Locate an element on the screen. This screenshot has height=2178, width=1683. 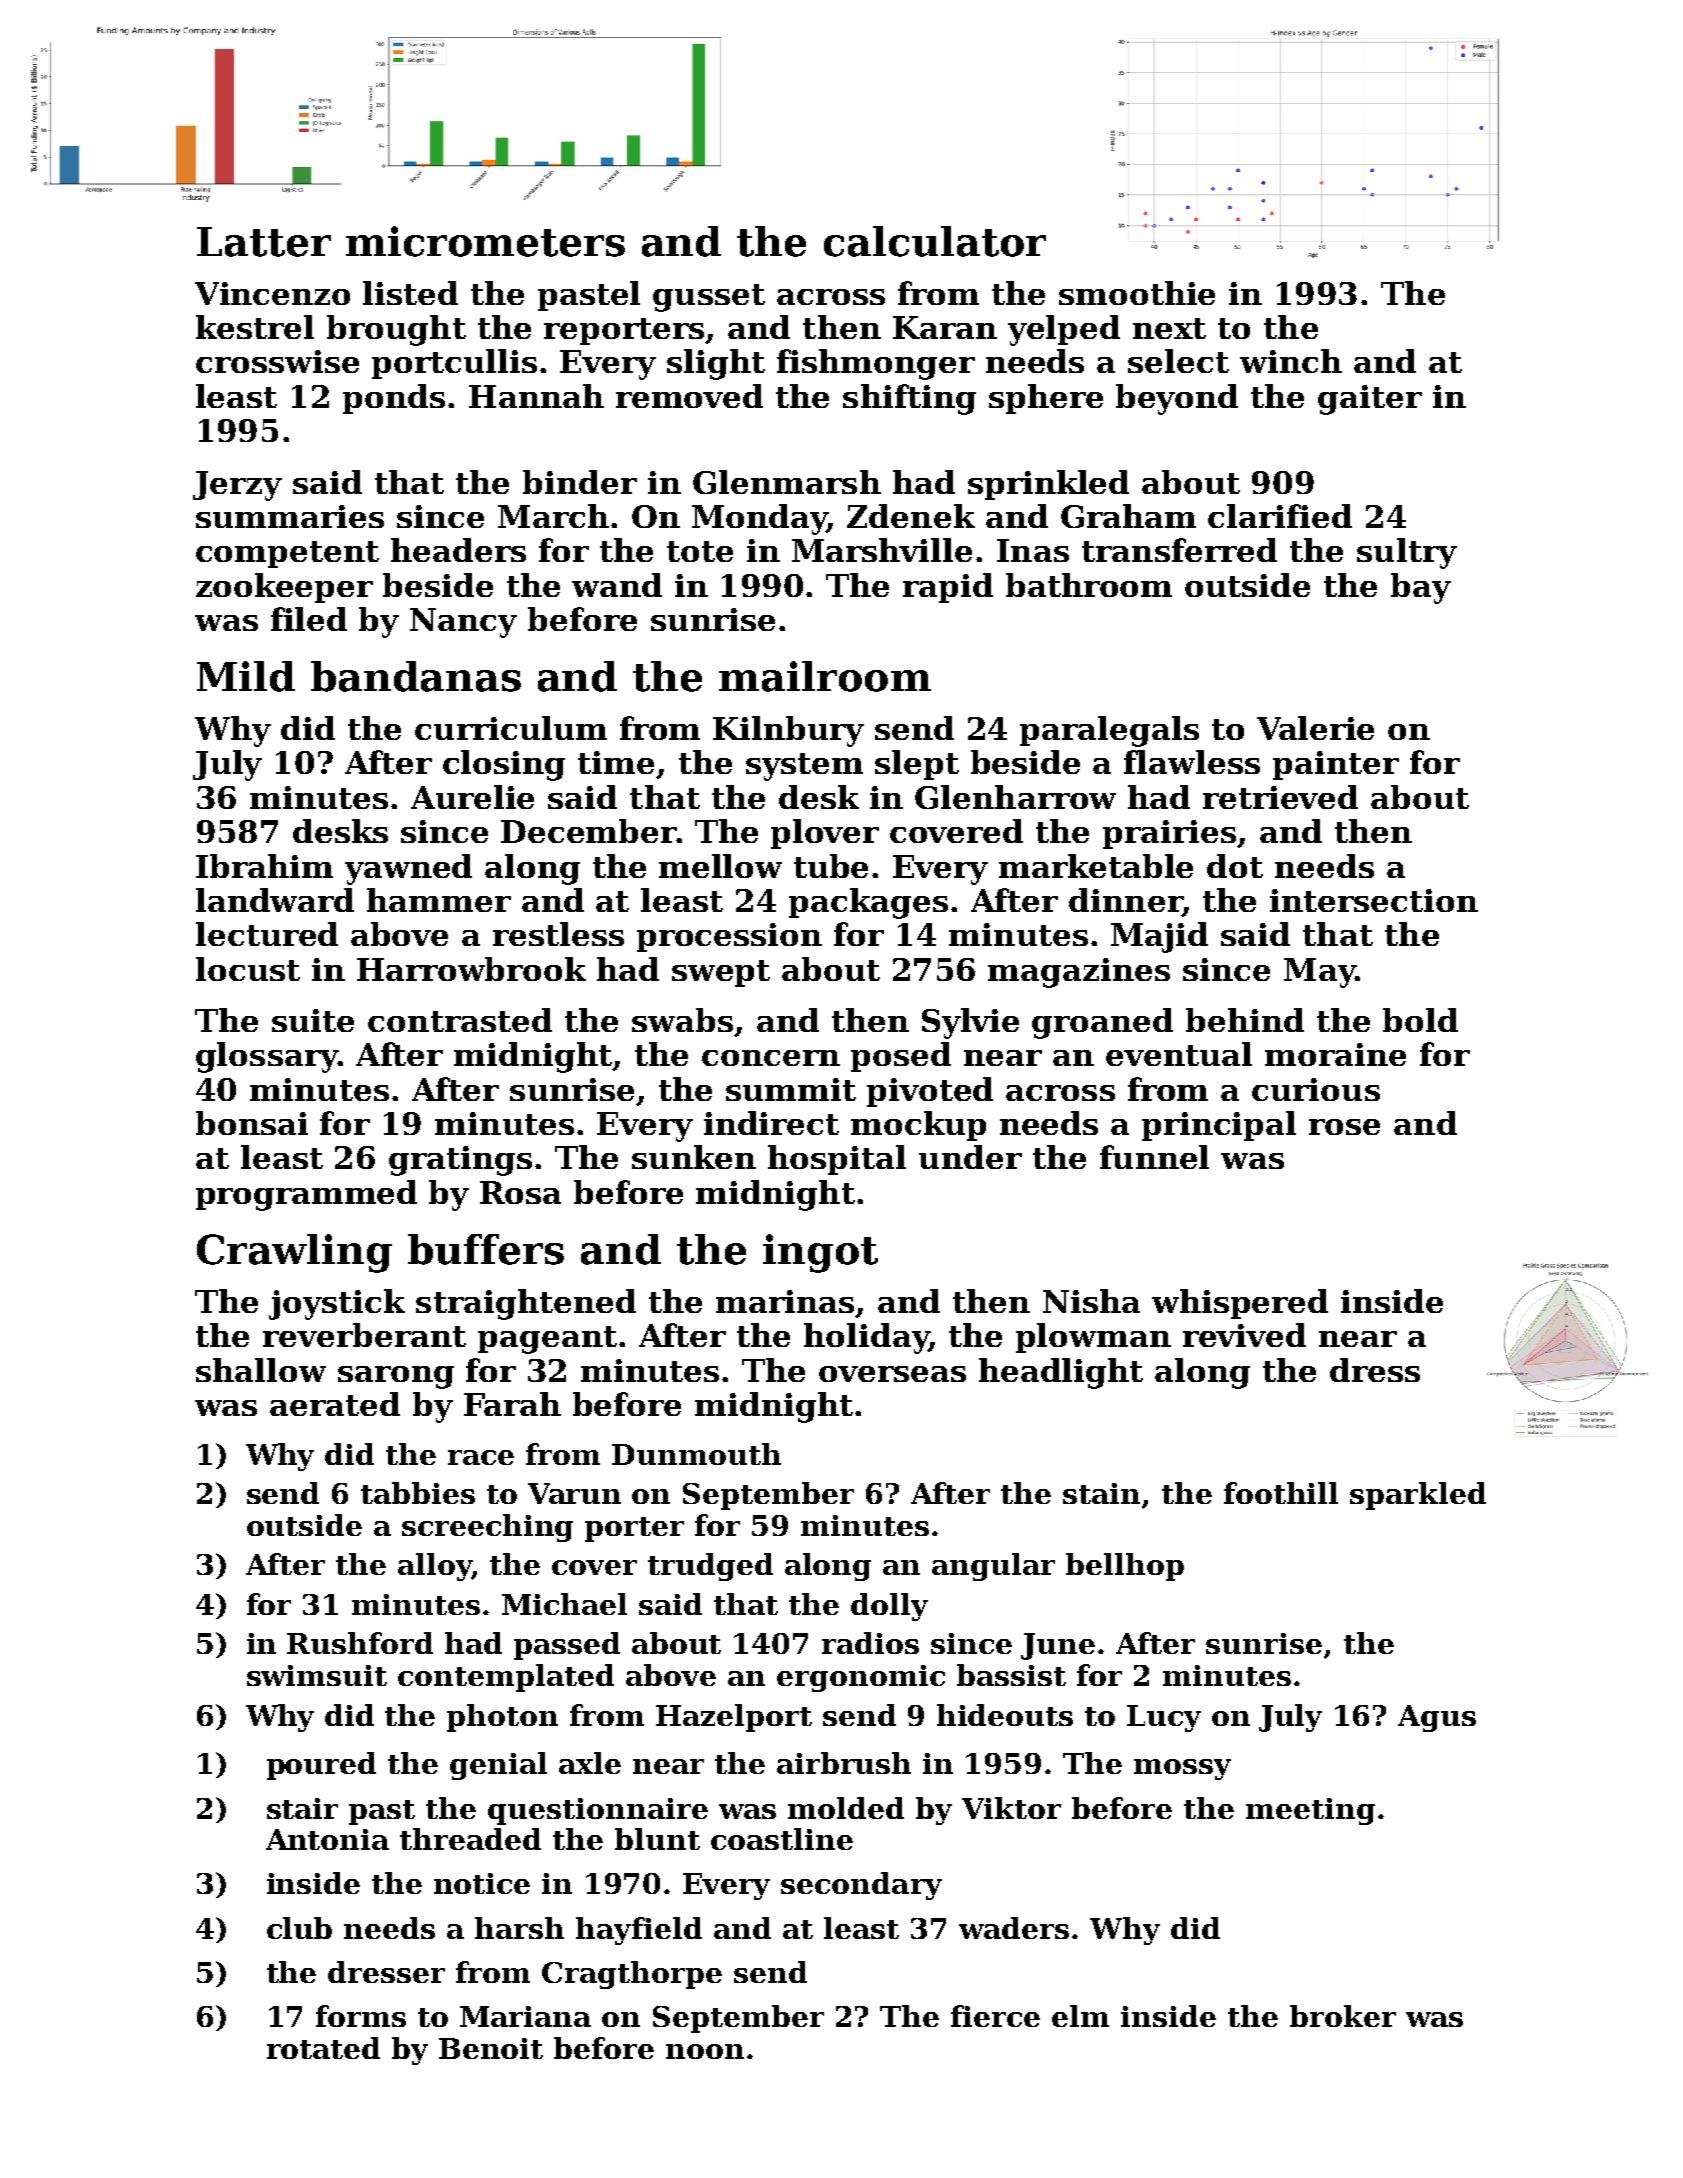
trudged is located at coordinates (710, 1567).
